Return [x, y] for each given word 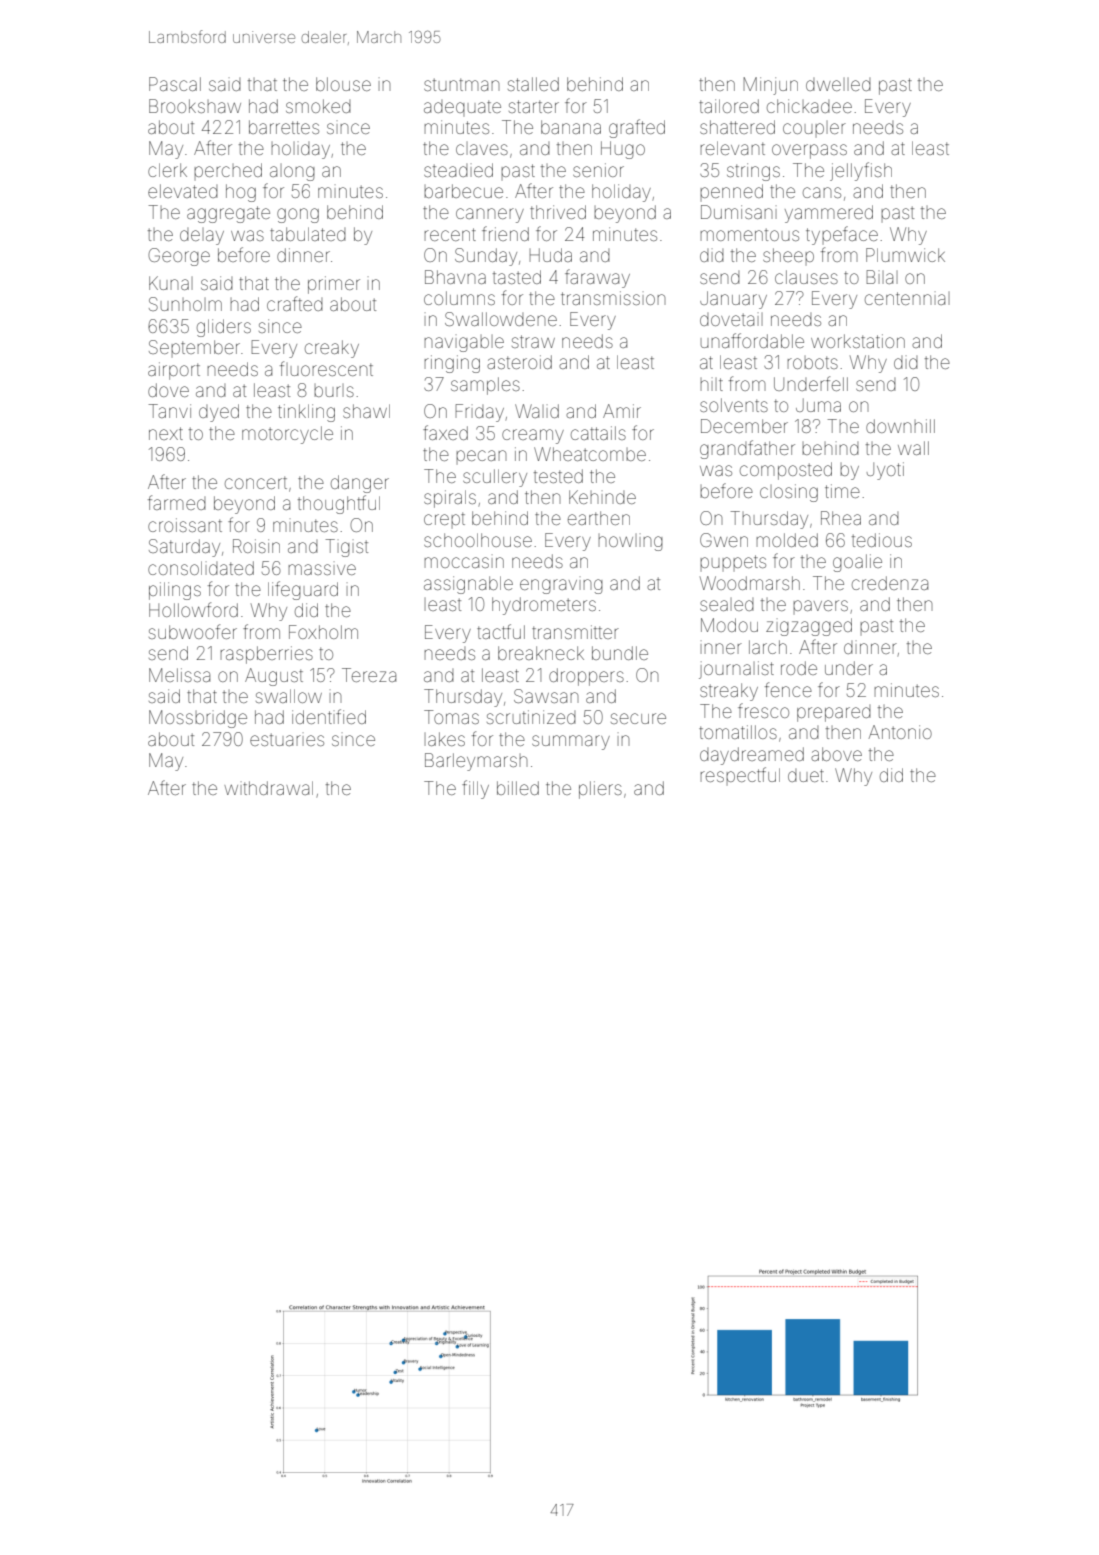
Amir [622, 411]
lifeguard [303, 590]
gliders [224, 328]
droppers [586, 677]
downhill [900, 426]
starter [534, 106]
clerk [167, 170]
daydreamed [752, 756]
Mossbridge [198, 719]
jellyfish [861, 171]
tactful [501, 631]
